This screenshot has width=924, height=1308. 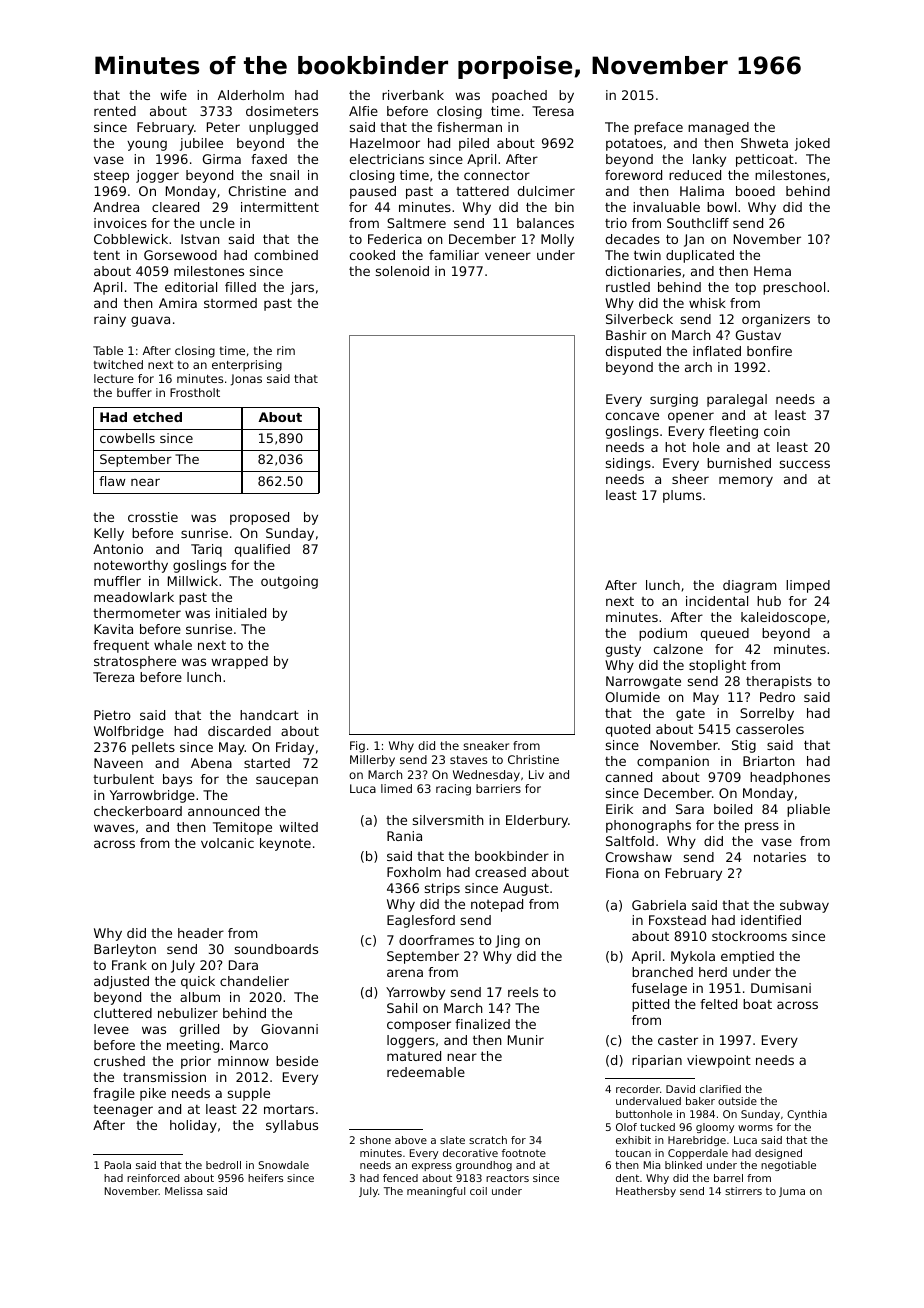 What do you see at coordinates (629, 777) in the screenshot?
I see `canned` at bounding box center [629, 777].
